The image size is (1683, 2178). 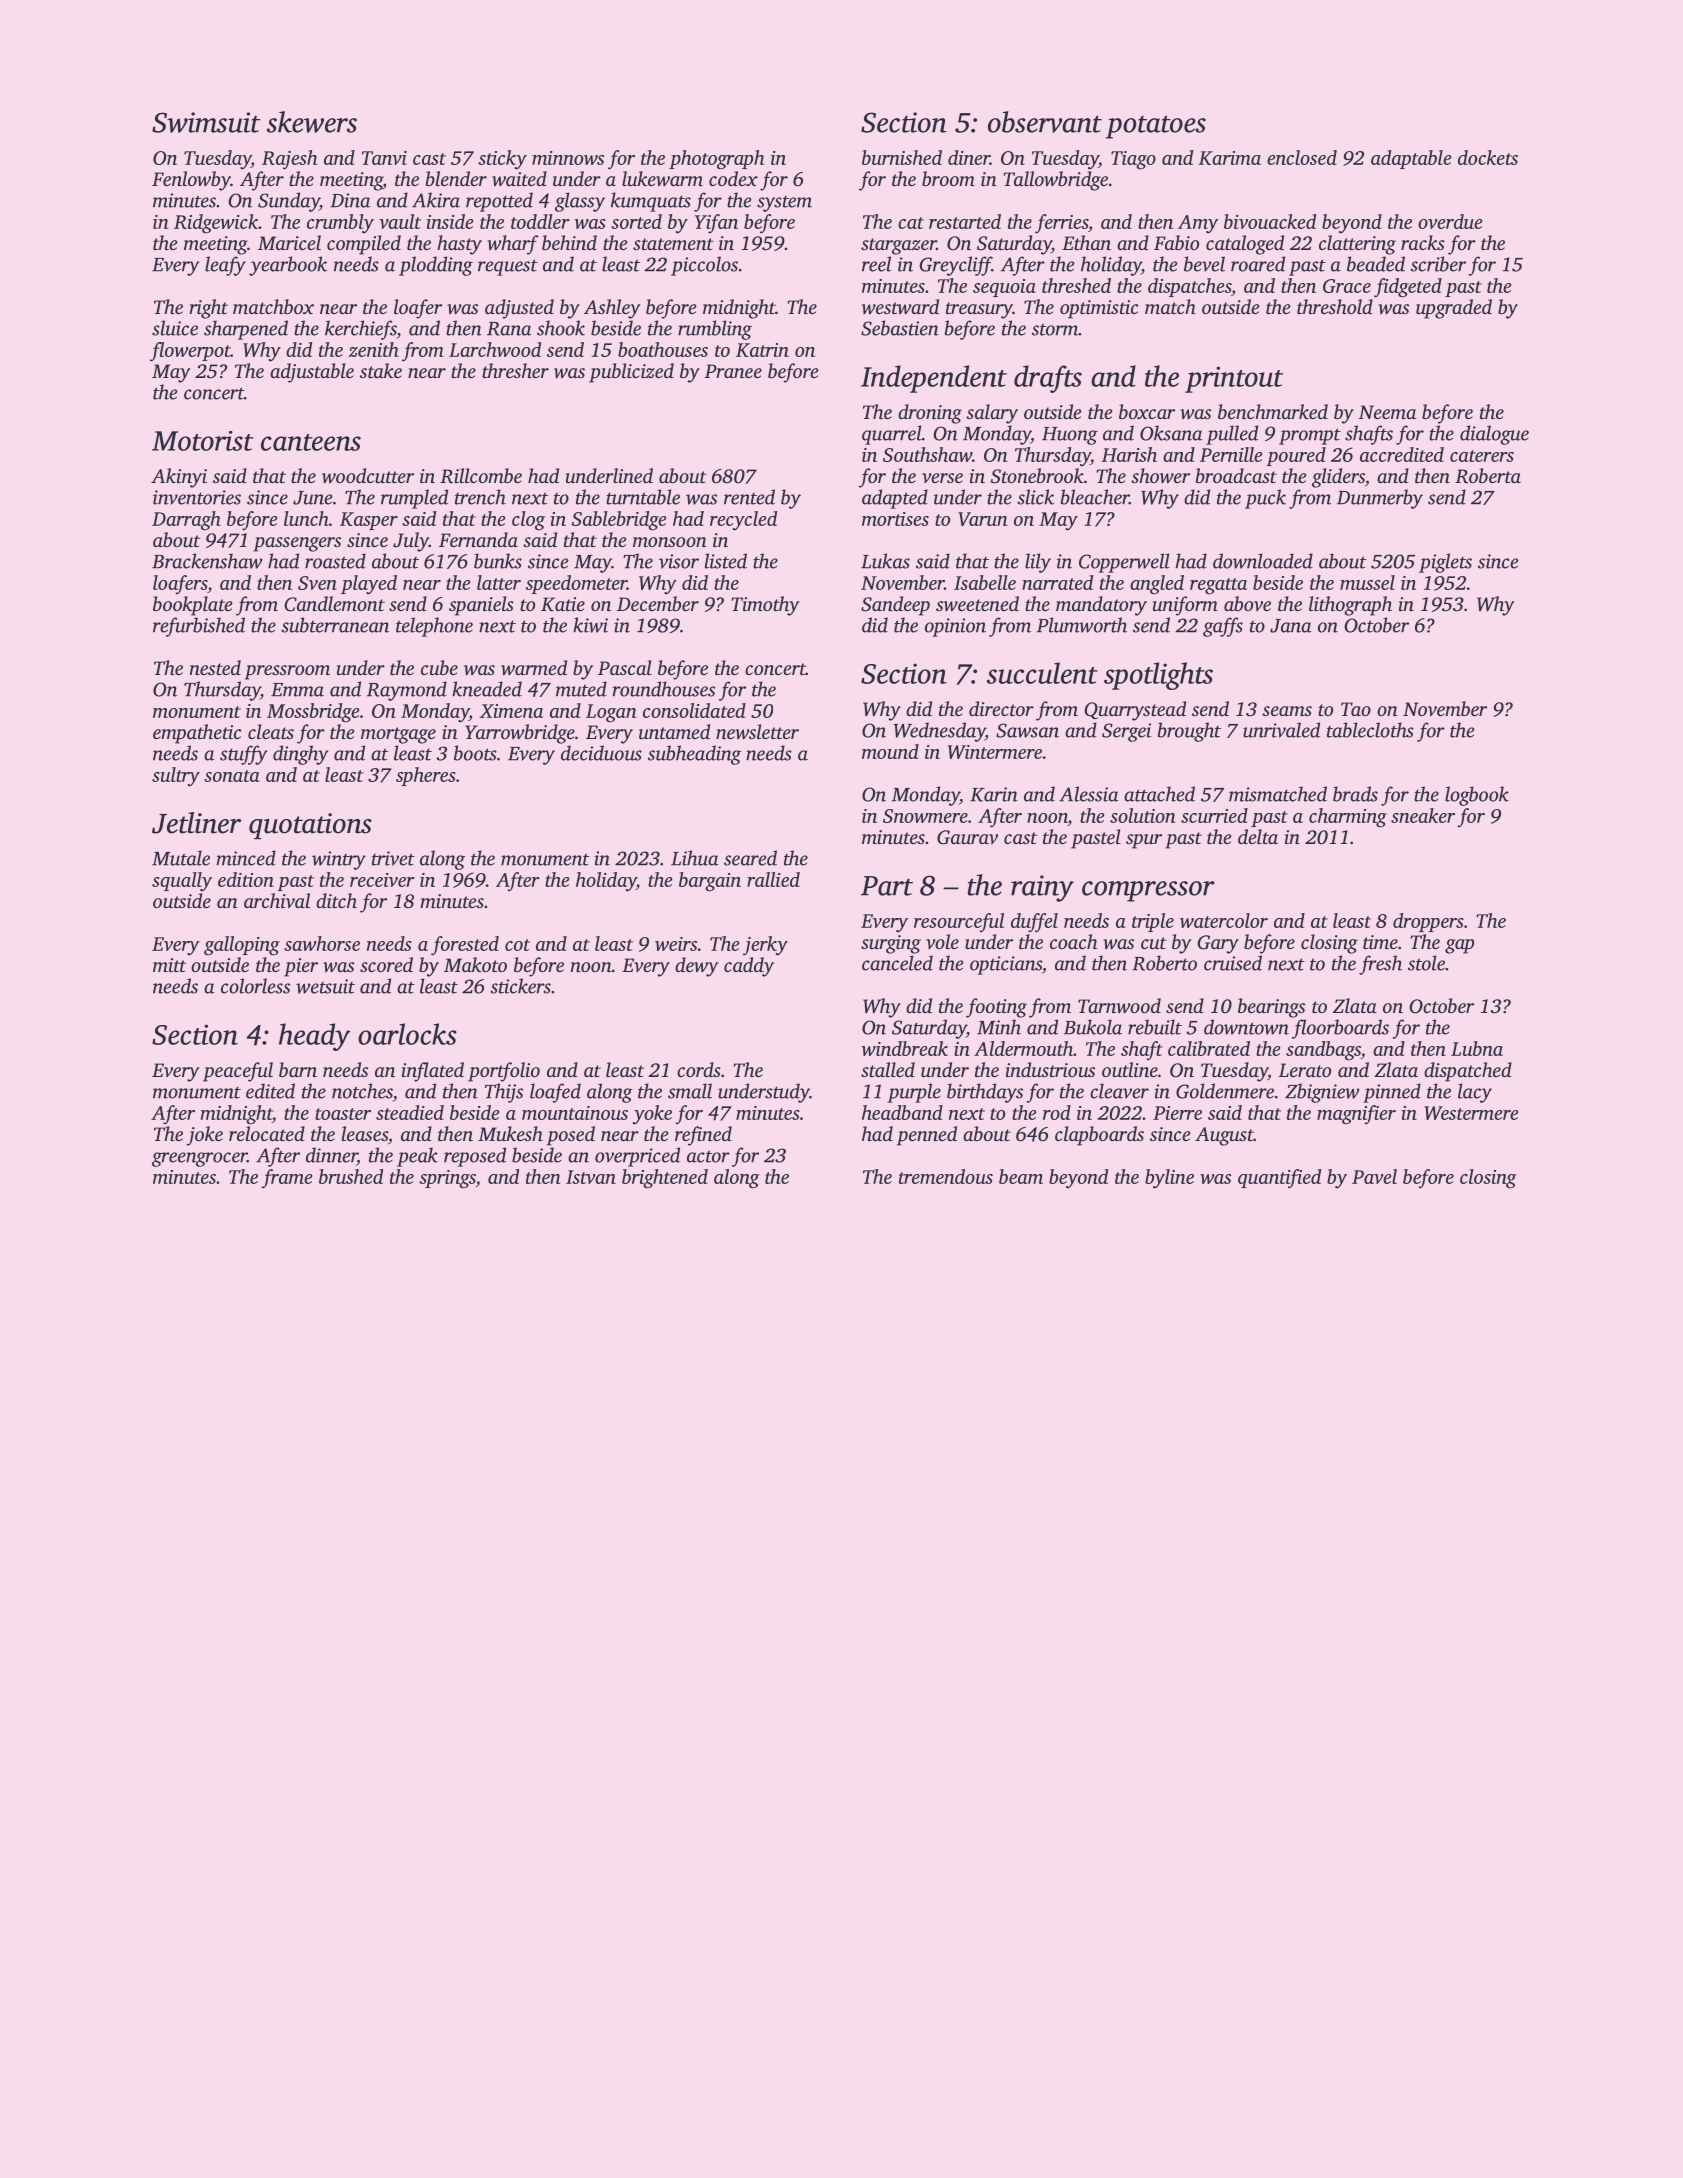 What do you see at coordinates (1045, 122) in the page?
I see `observant` at bounding box center [1045, 122].
